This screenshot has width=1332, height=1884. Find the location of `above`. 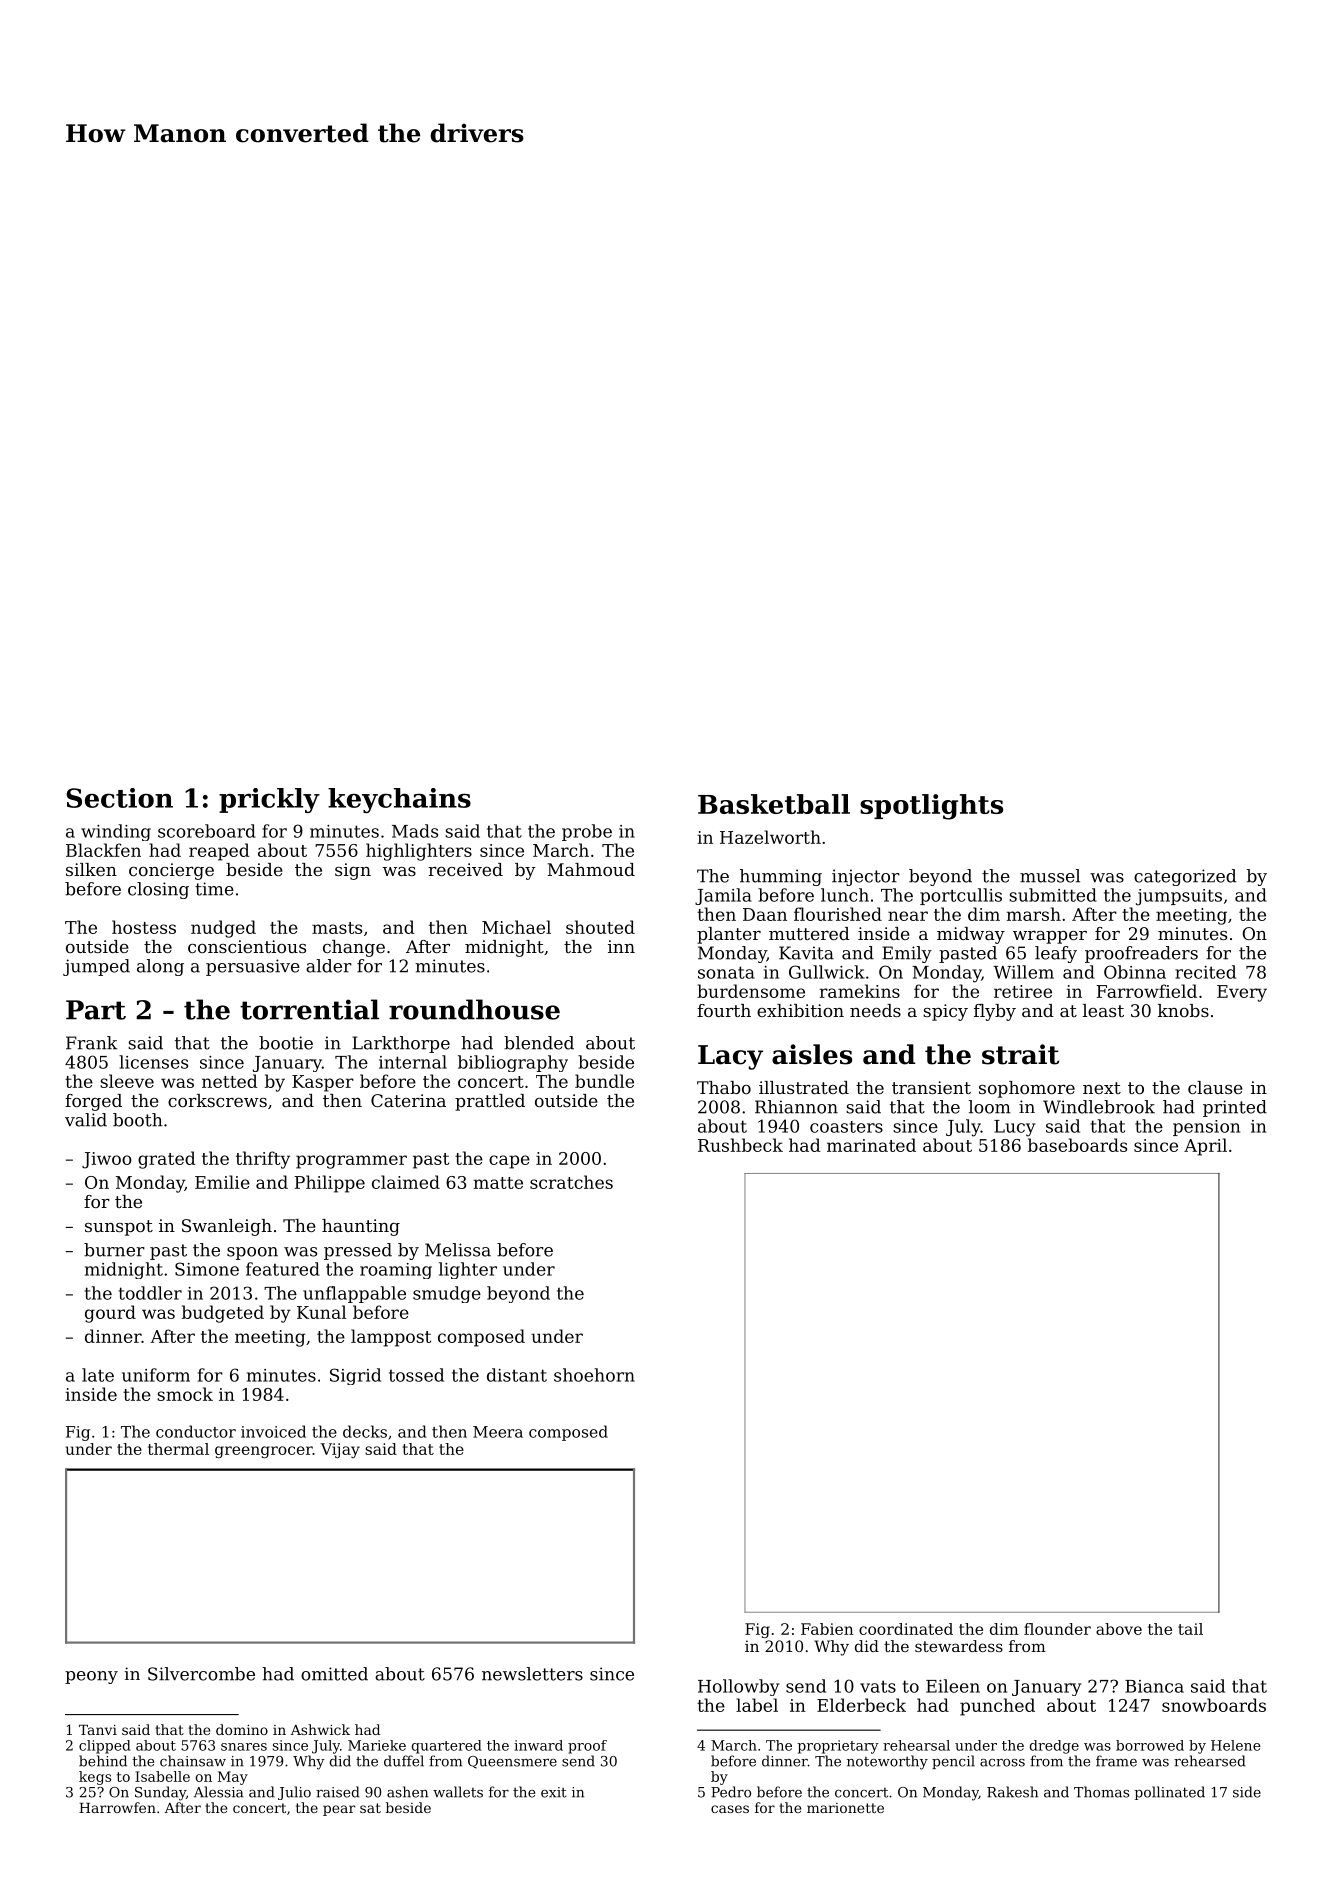

above is located at coordinates (1119, 1629).
